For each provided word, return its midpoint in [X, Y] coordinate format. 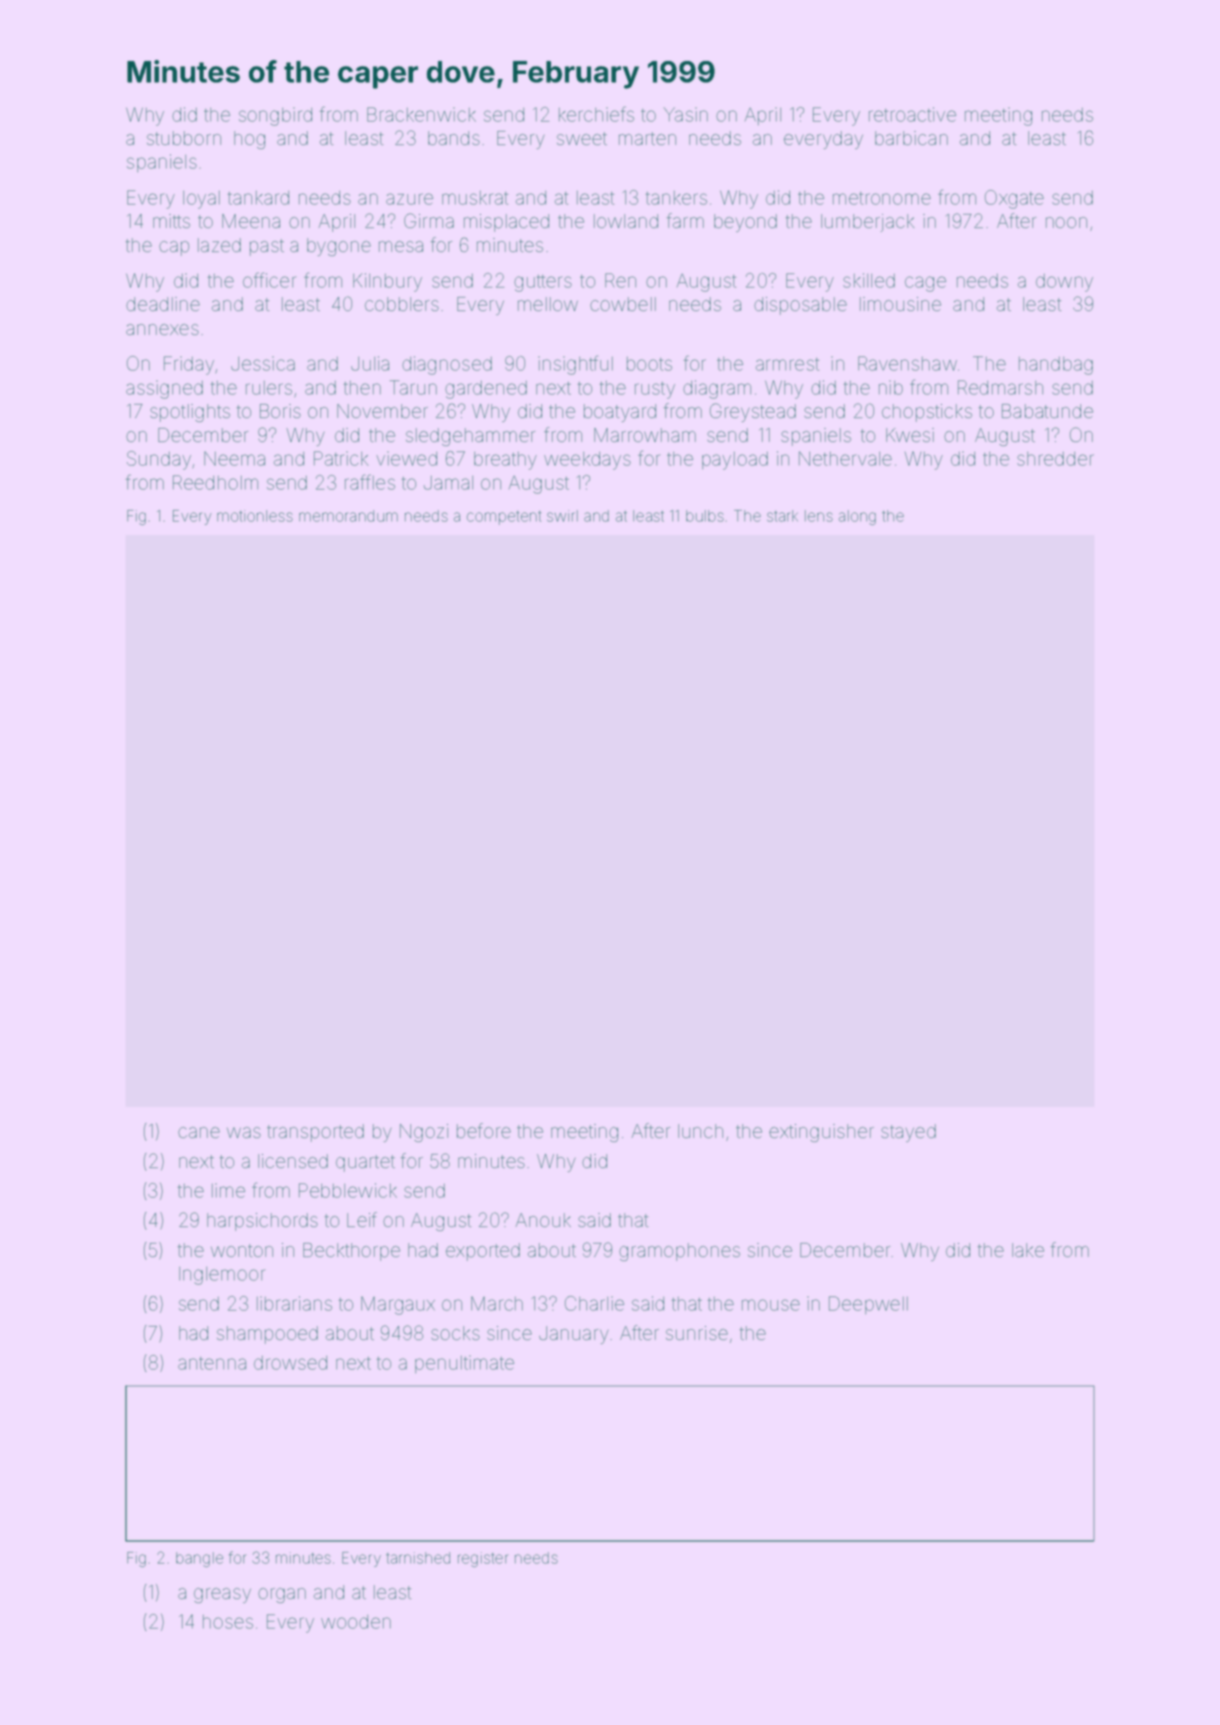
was [244, 1132]
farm [685, 220]
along [857, 517]
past [267, 247]
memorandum [348, 516]
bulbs [705, 516]
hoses [228, 1622]
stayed [908, 1133]
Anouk [543, 1220]
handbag [1056, 366]
